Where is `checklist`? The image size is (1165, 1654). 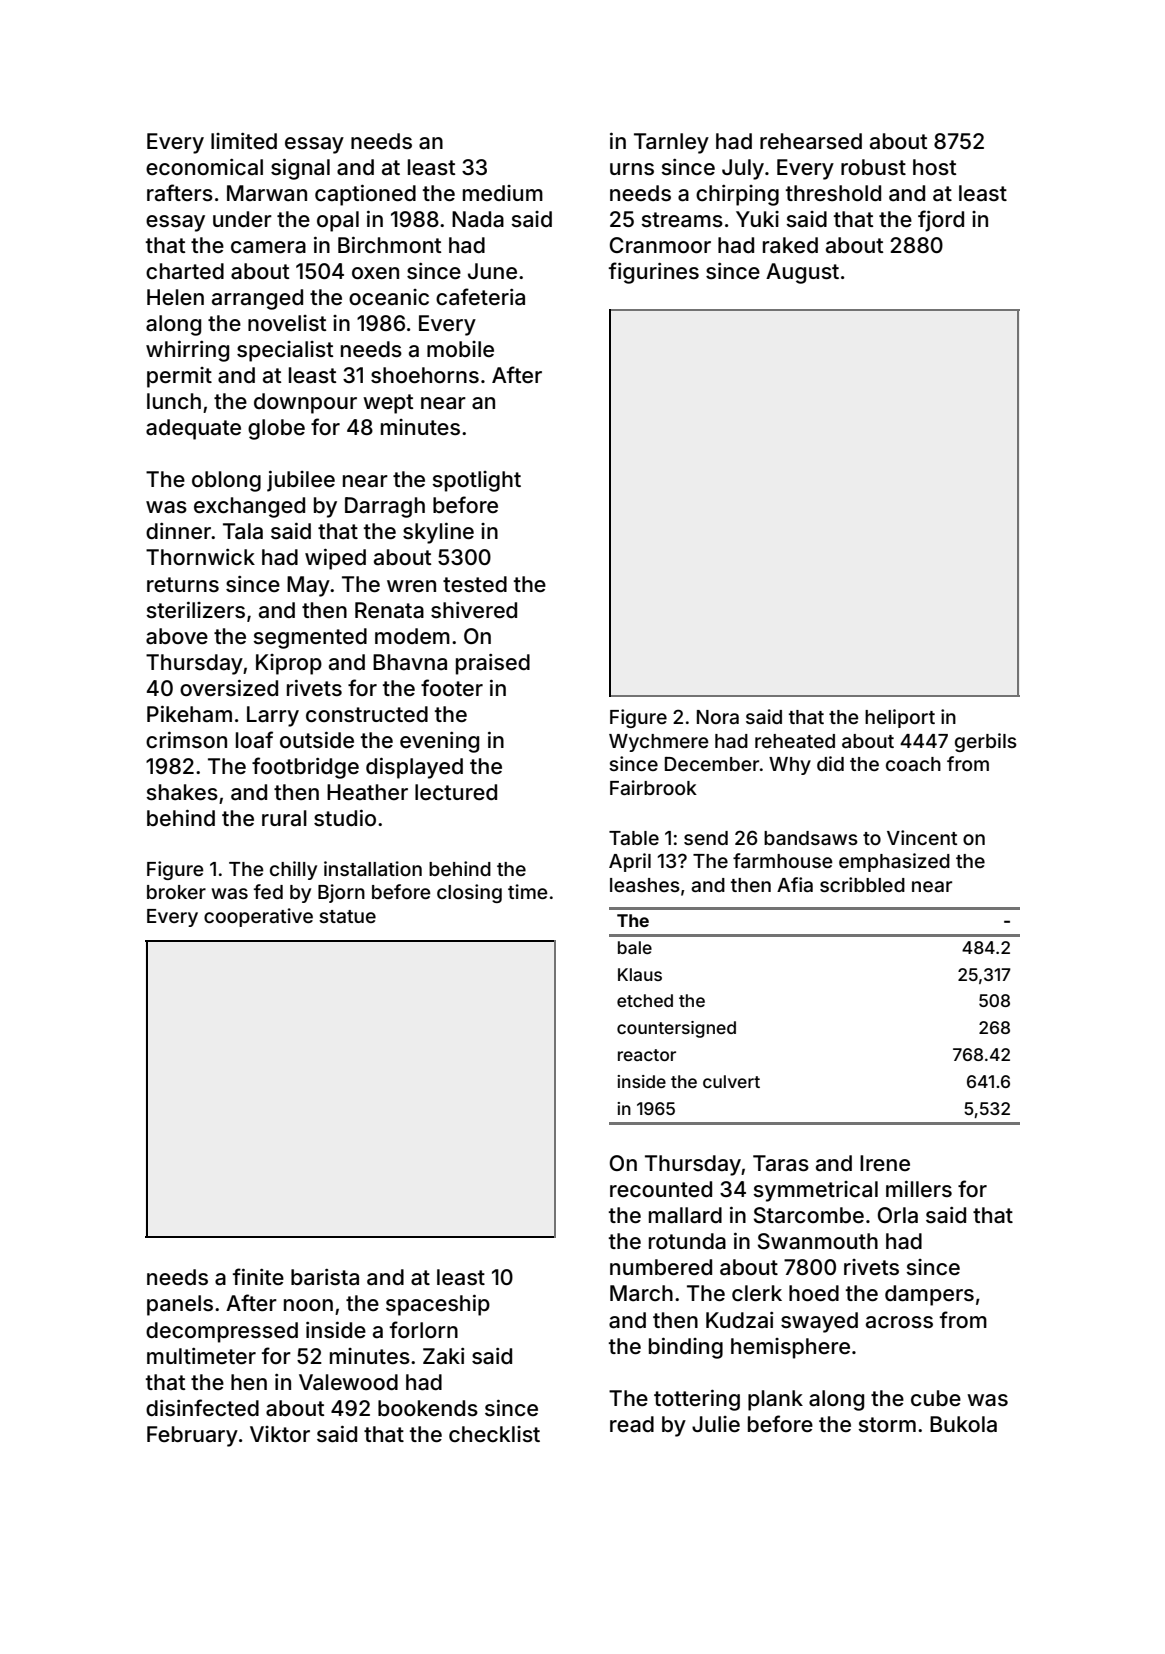
checklist is located at coordinates (494, 1434).
